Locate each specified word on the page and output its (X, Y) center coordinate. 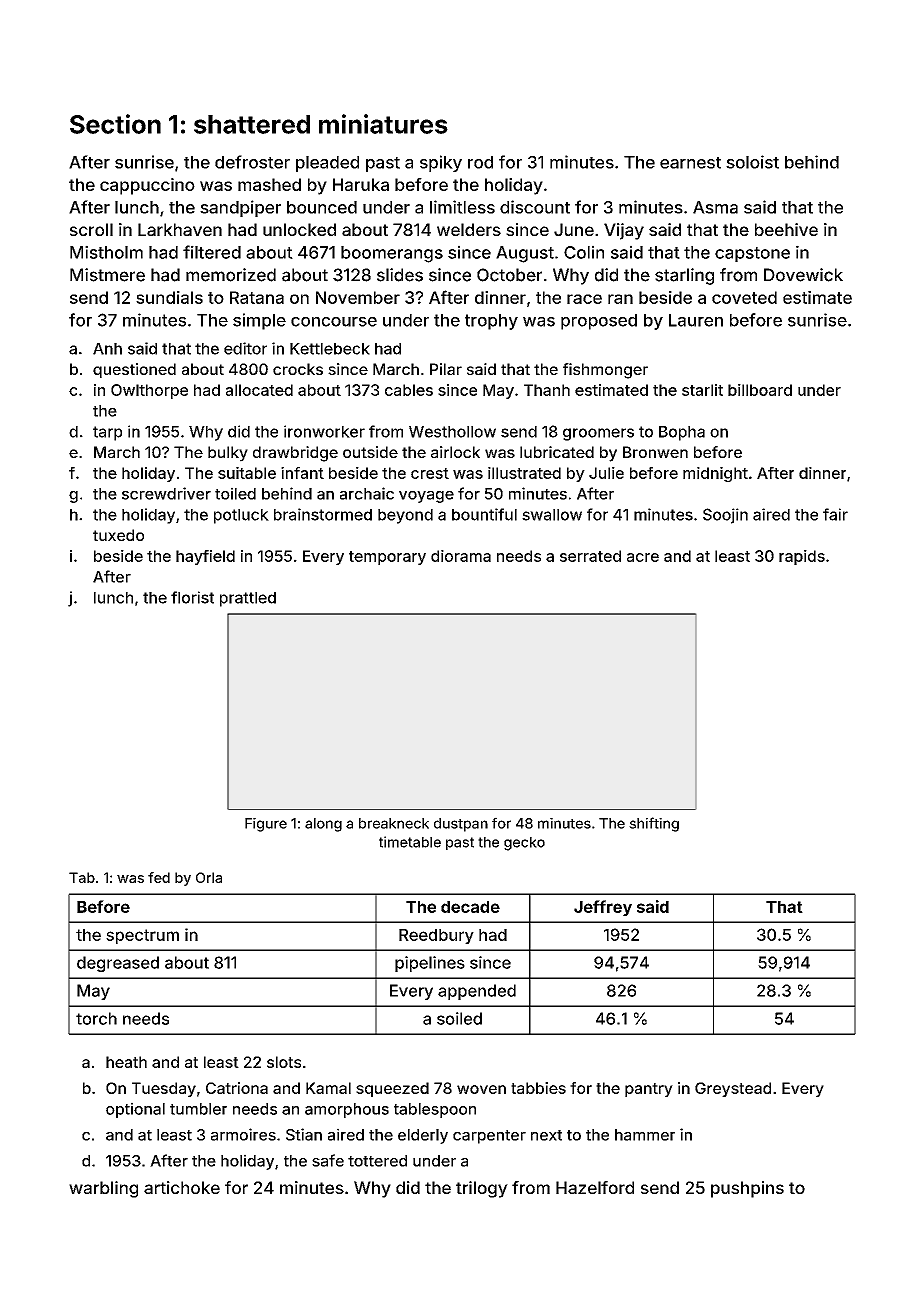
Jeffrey (603, 908)
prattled (248, 599)
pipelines (430, 964)
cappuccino (147, 186)
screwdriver (166, 493)
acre (643, 557)
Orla (209, 877)
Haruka (361, 184)
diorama (461, 556)
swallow (552, 515)
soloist (752, 162)
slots (284, 1062)
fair (835, 514)
